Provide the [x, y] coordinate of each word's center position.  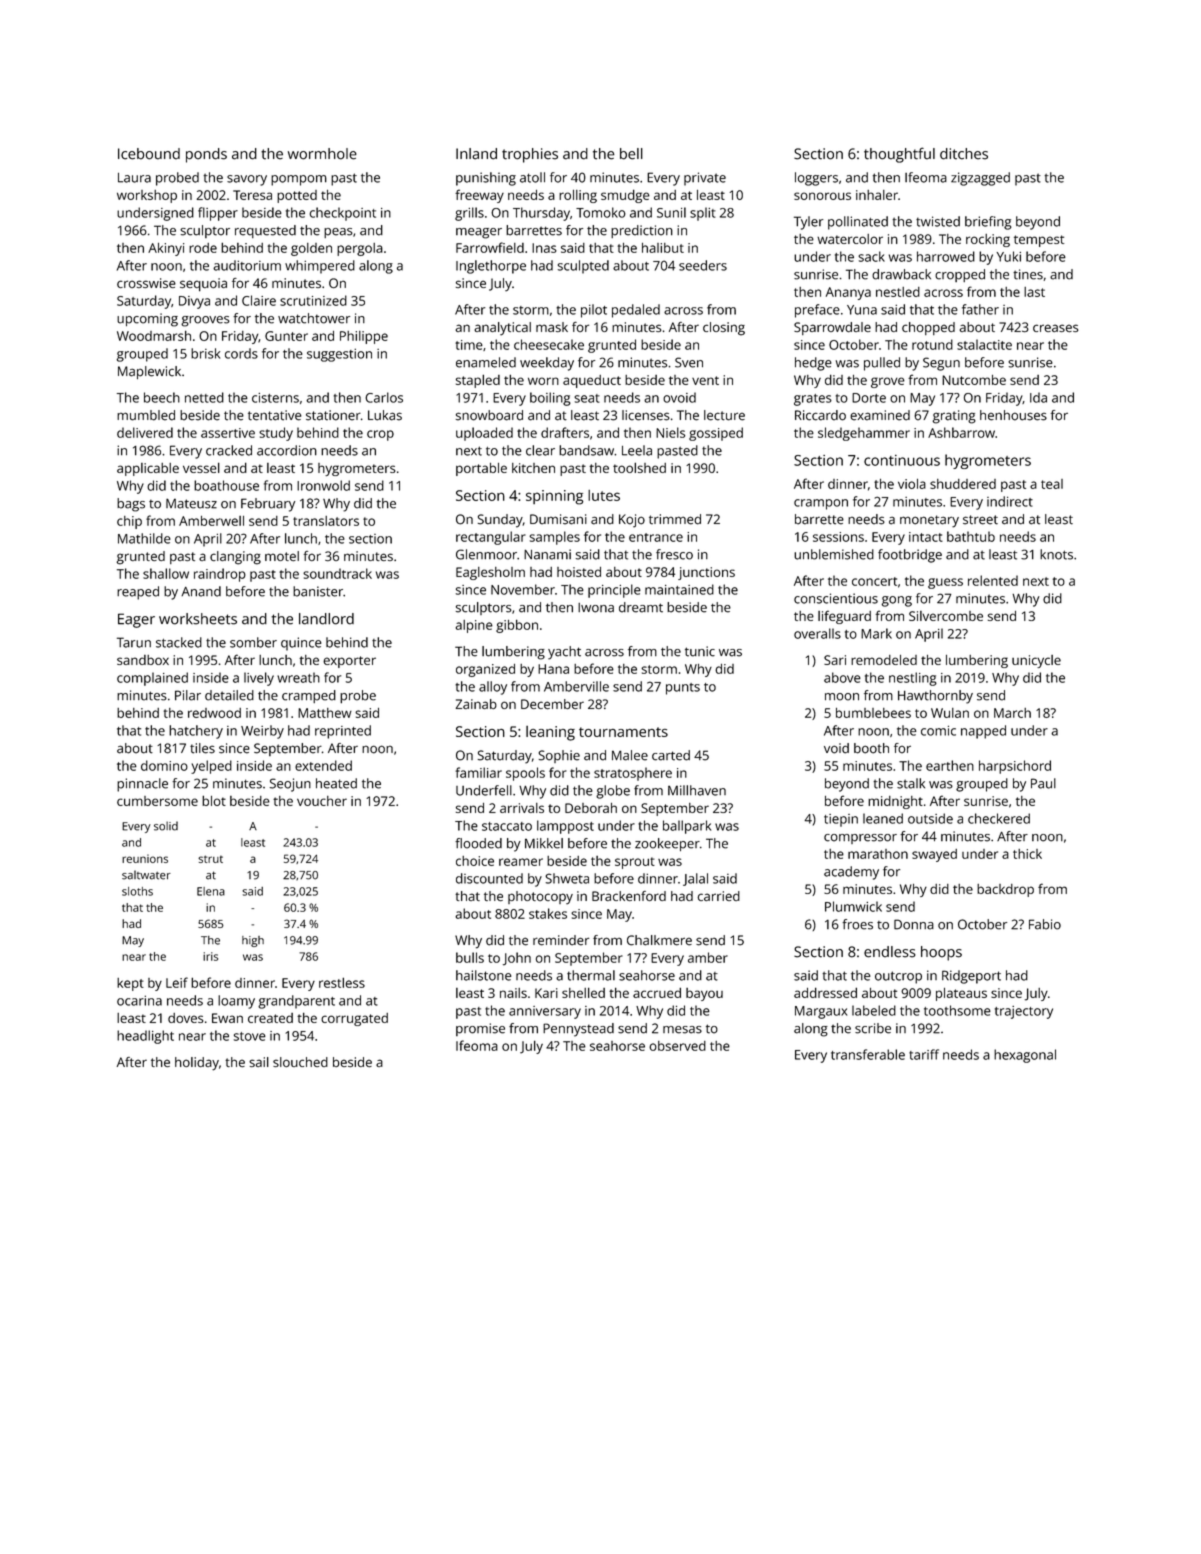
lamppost [565, 827]
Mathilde [144, 538]
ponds [206, 155]
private [705, 179]
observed [677, 1046]
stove [250, 1036]
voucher [322, 801]
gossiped [716, 434]
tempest [1039, 241]
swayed [934, 855]
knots [1056, 554]
